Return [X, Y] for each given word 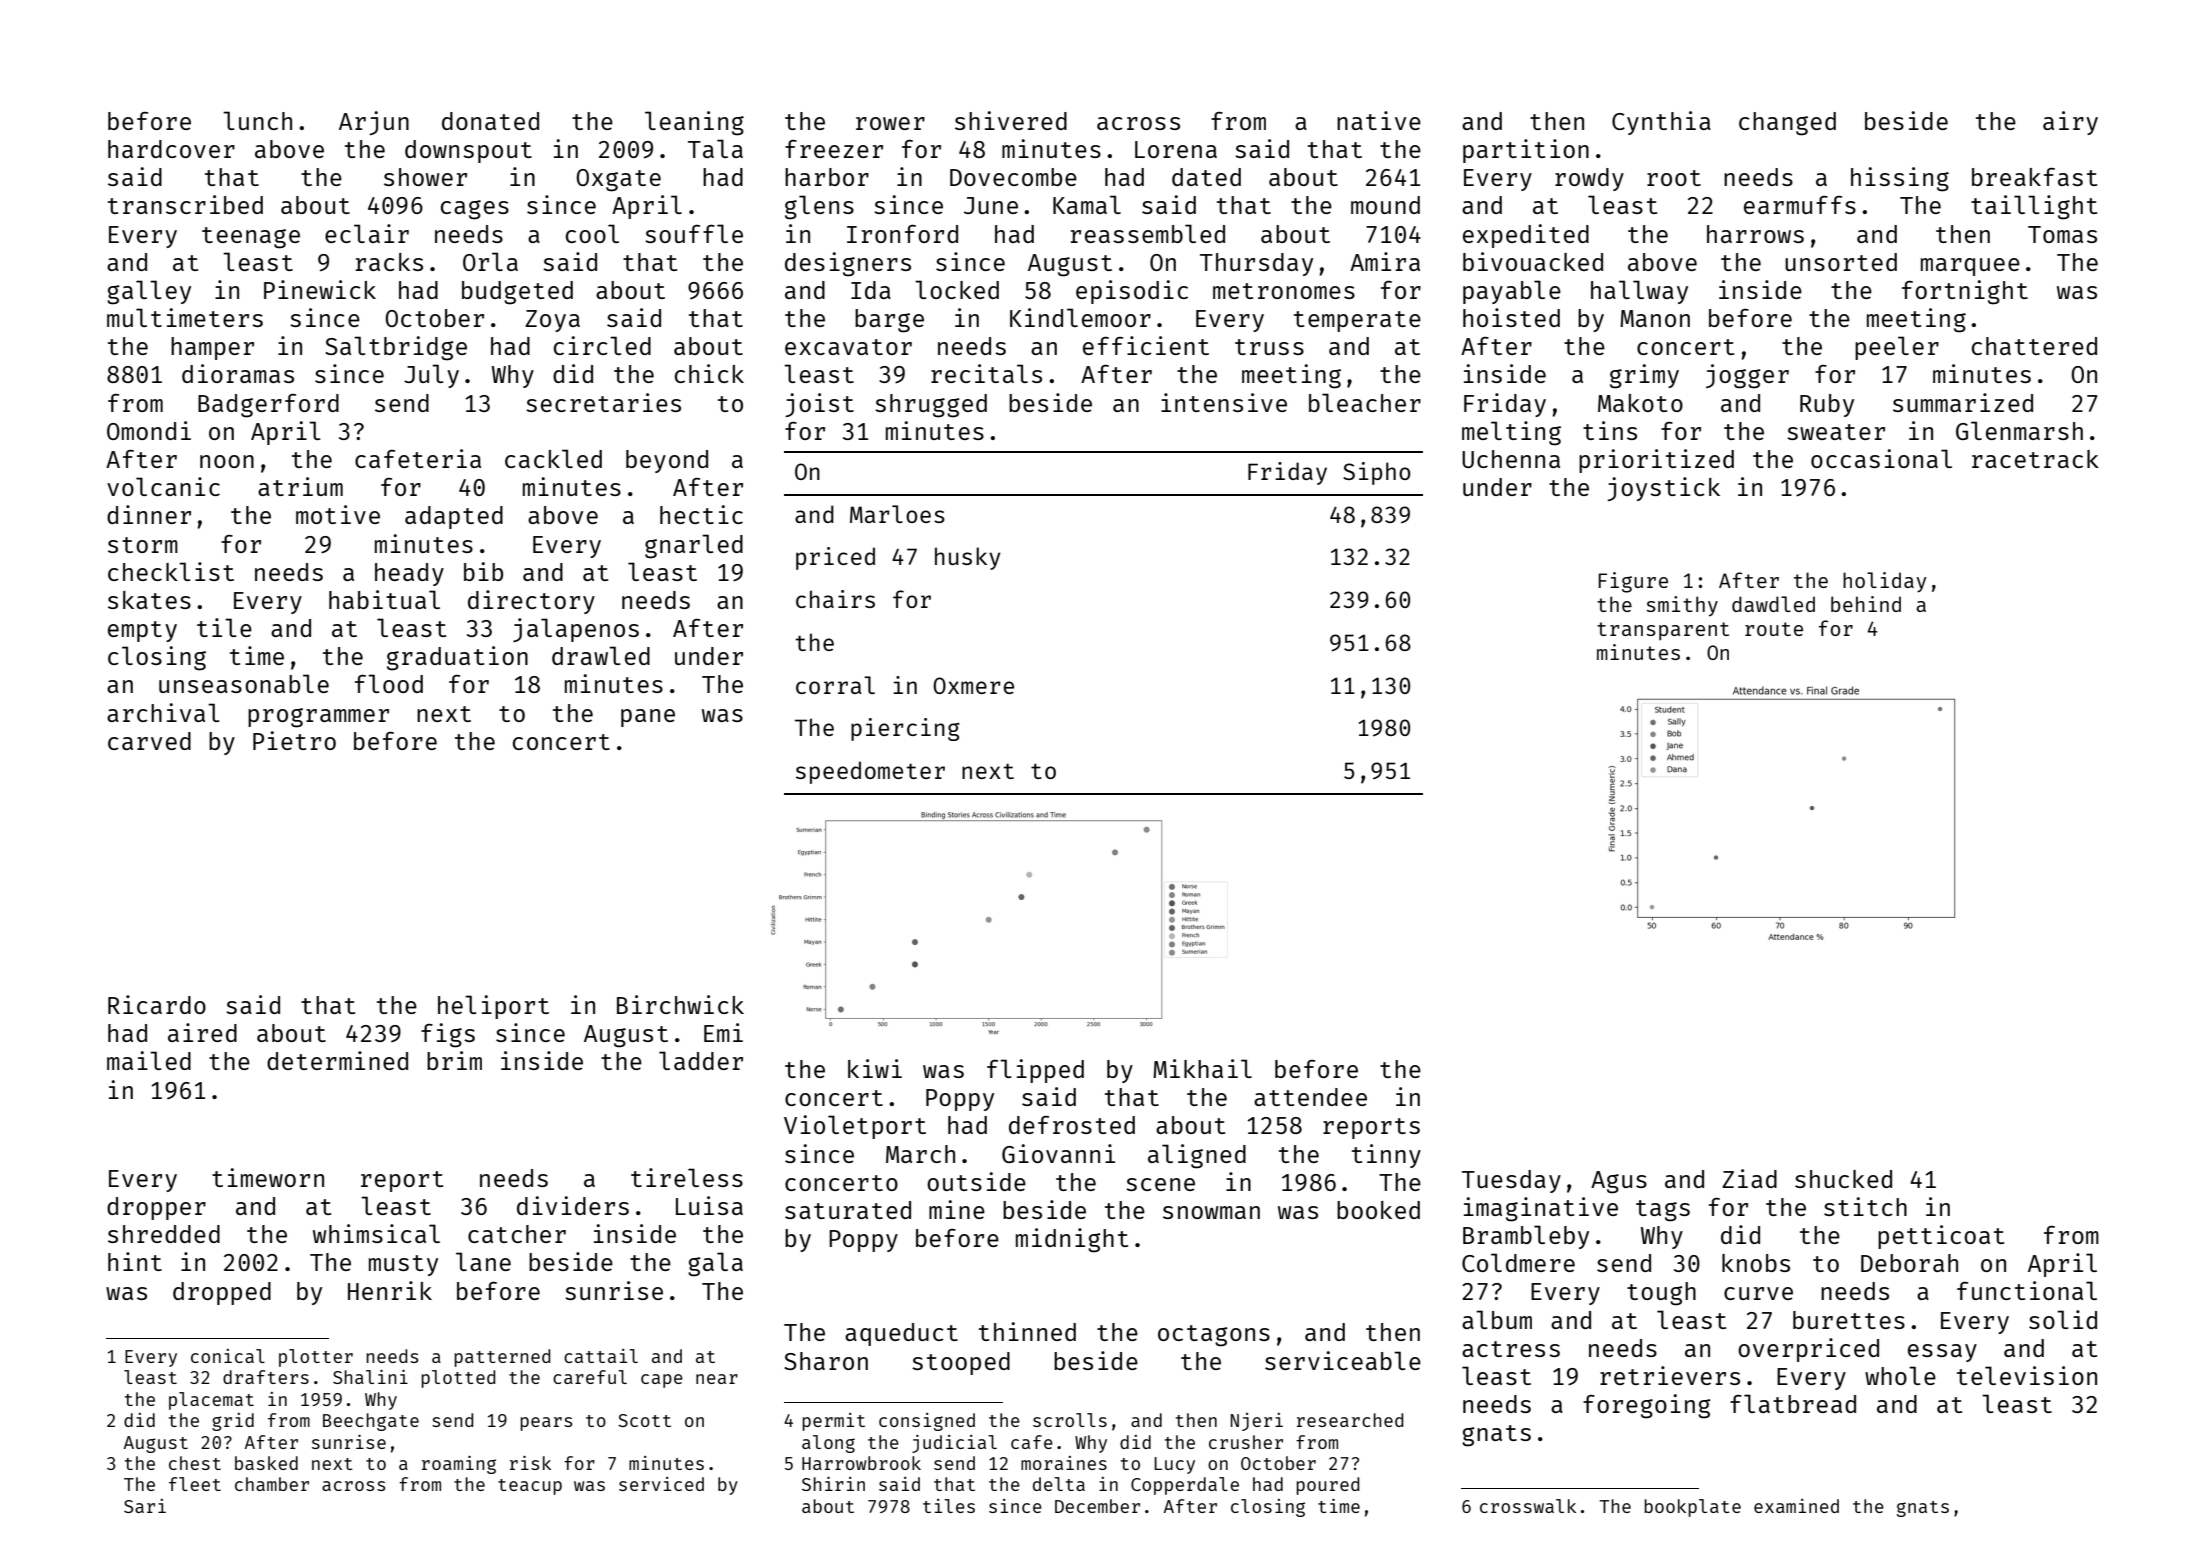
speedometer [870, 772]
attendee [1310, 1097]
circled [602, 345]
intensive [1224, 402]
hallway [1639, 292]
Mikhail [1202, 1068]
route [1774, 629]
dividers [573, 1205]
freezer [834, 149]
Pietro [294, 740]
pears [546, 1424]
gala [715, 1264]
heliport [493, 1007]
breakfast [2034, 176]
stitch [1865, 1206]
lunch [257, 120]
